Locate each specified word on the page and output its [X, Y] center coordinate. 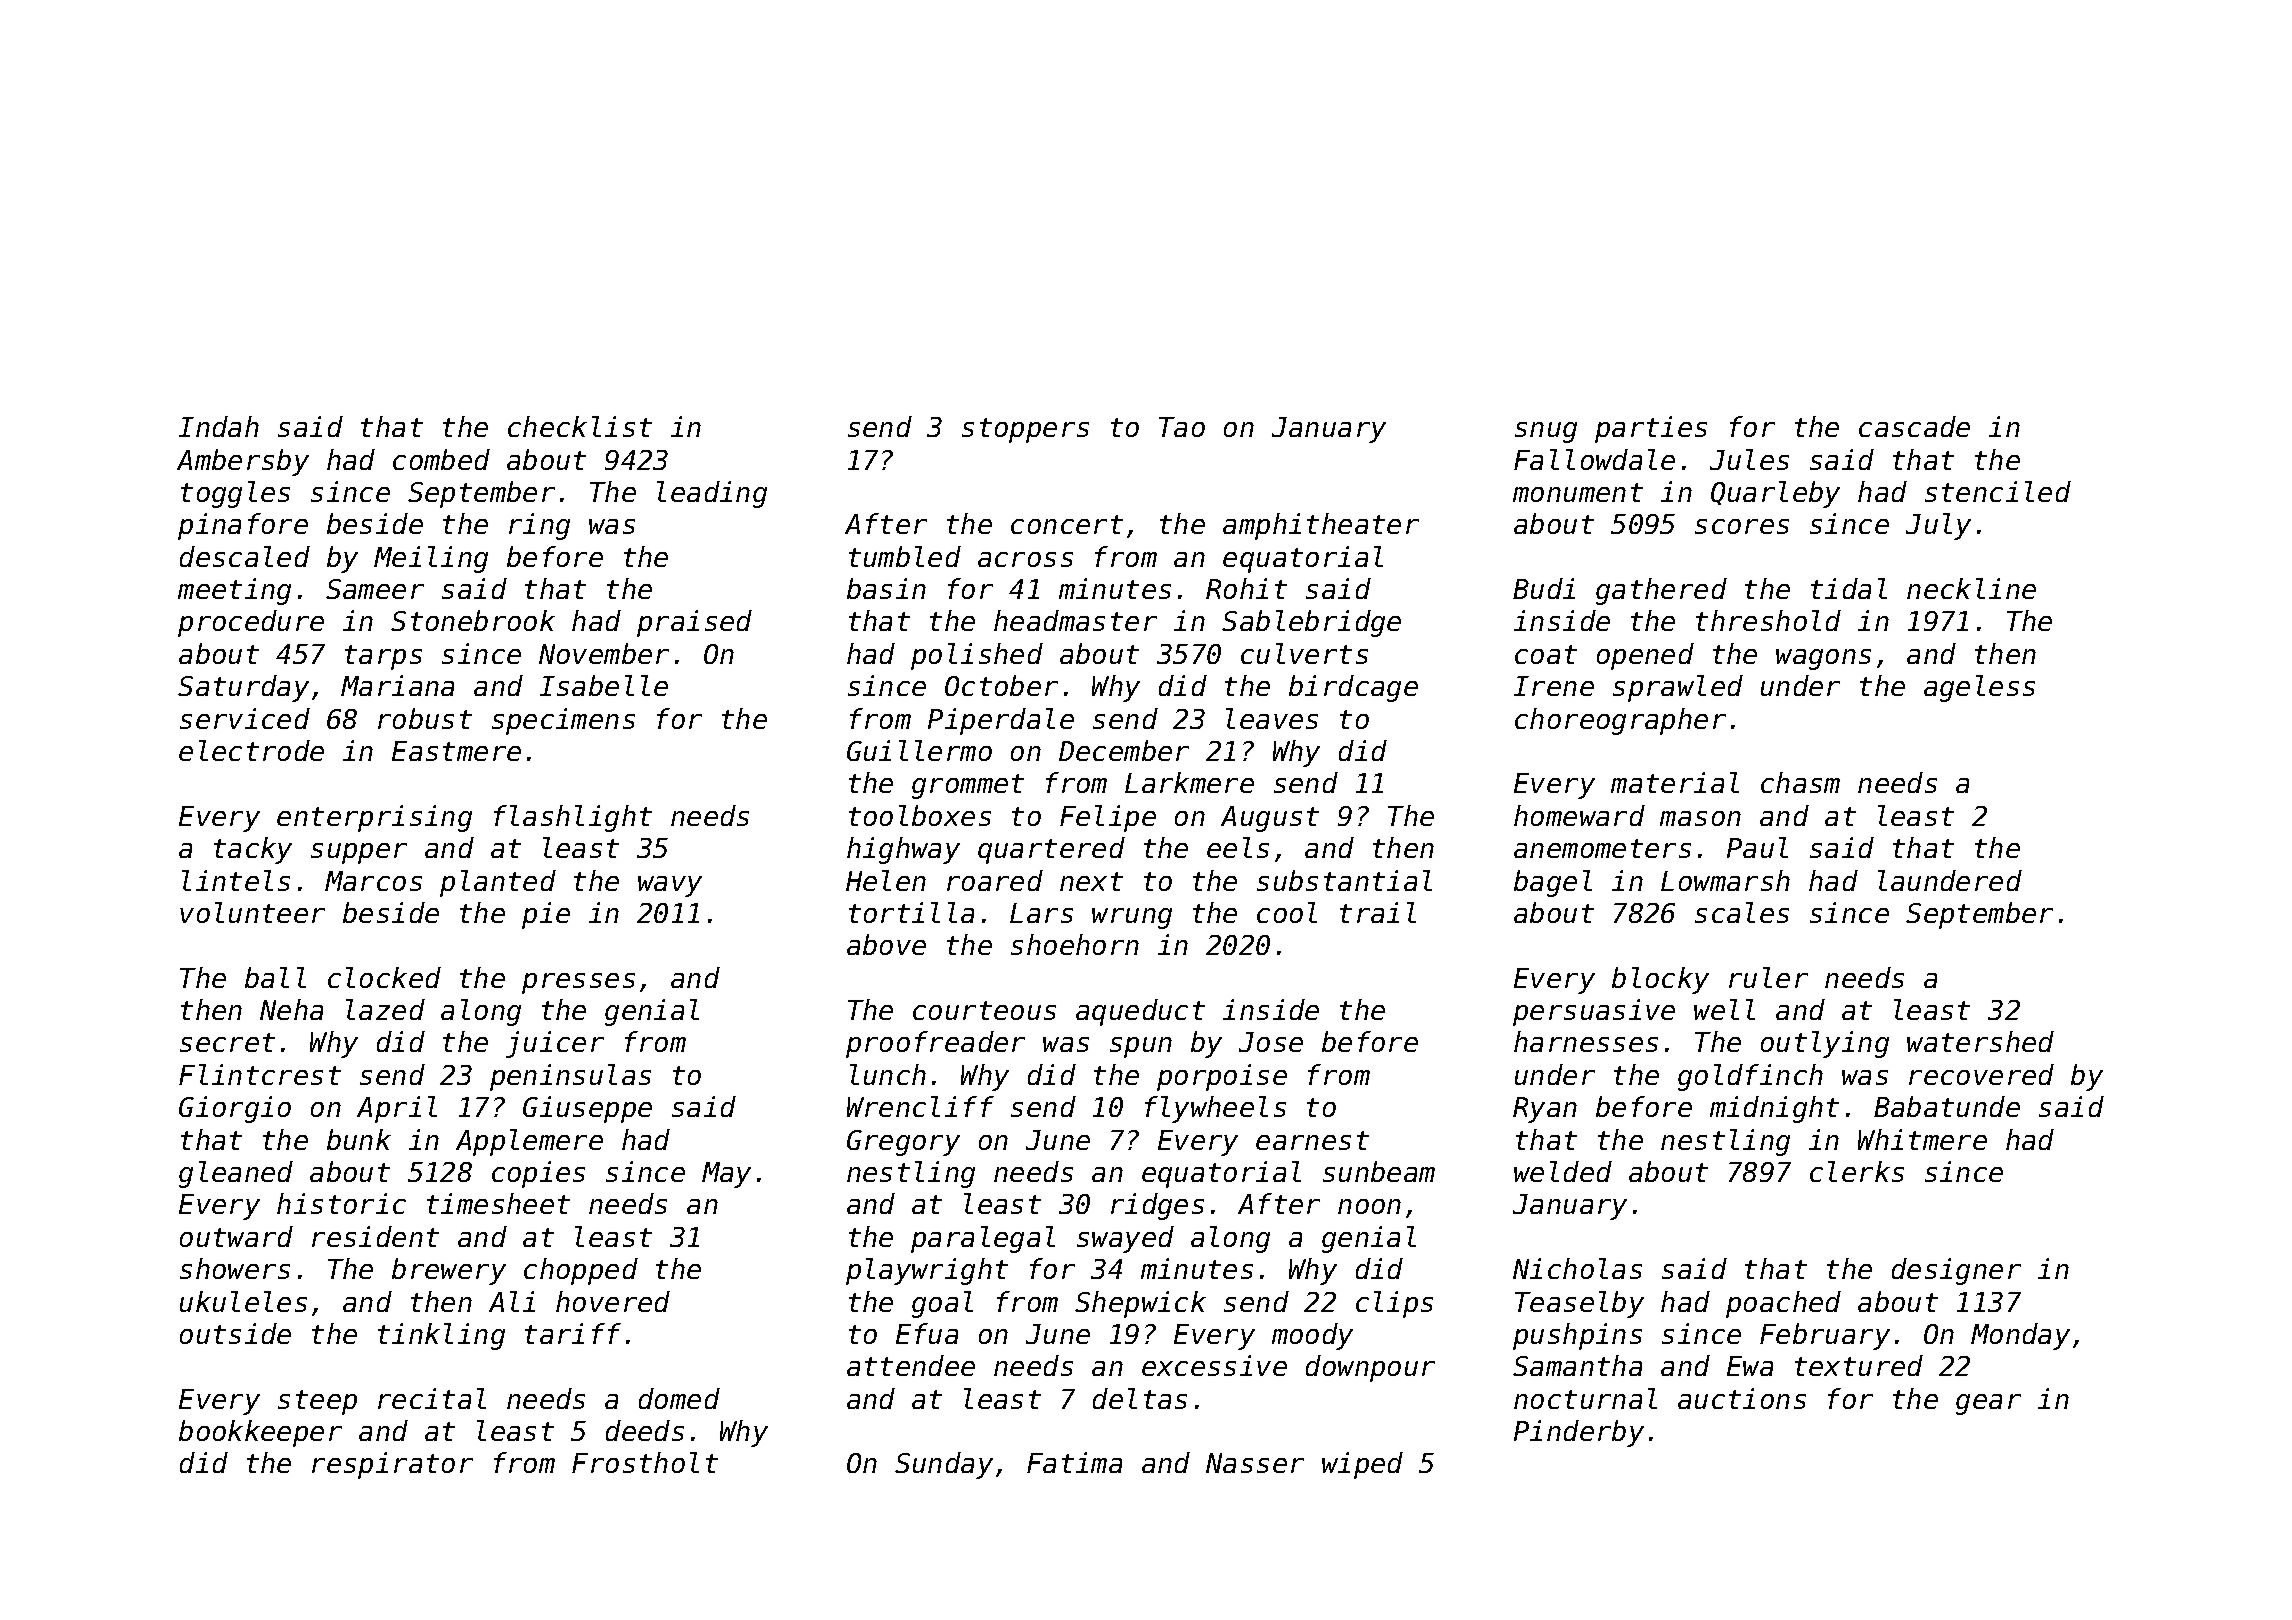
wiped [1362, 1465]
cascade [1914, 426]
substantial [1344, 880]
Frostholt [645, 1462]
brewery [449, 1271]
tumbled [905, 556]
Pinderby [1579, 1433]
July [1938, 526]
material [1675, 782]
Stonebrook [473, 620]
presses [578, 983]
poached [1783, 1304]
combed [441, 459]
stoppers [1025, 430]
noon [1369, 1206]
